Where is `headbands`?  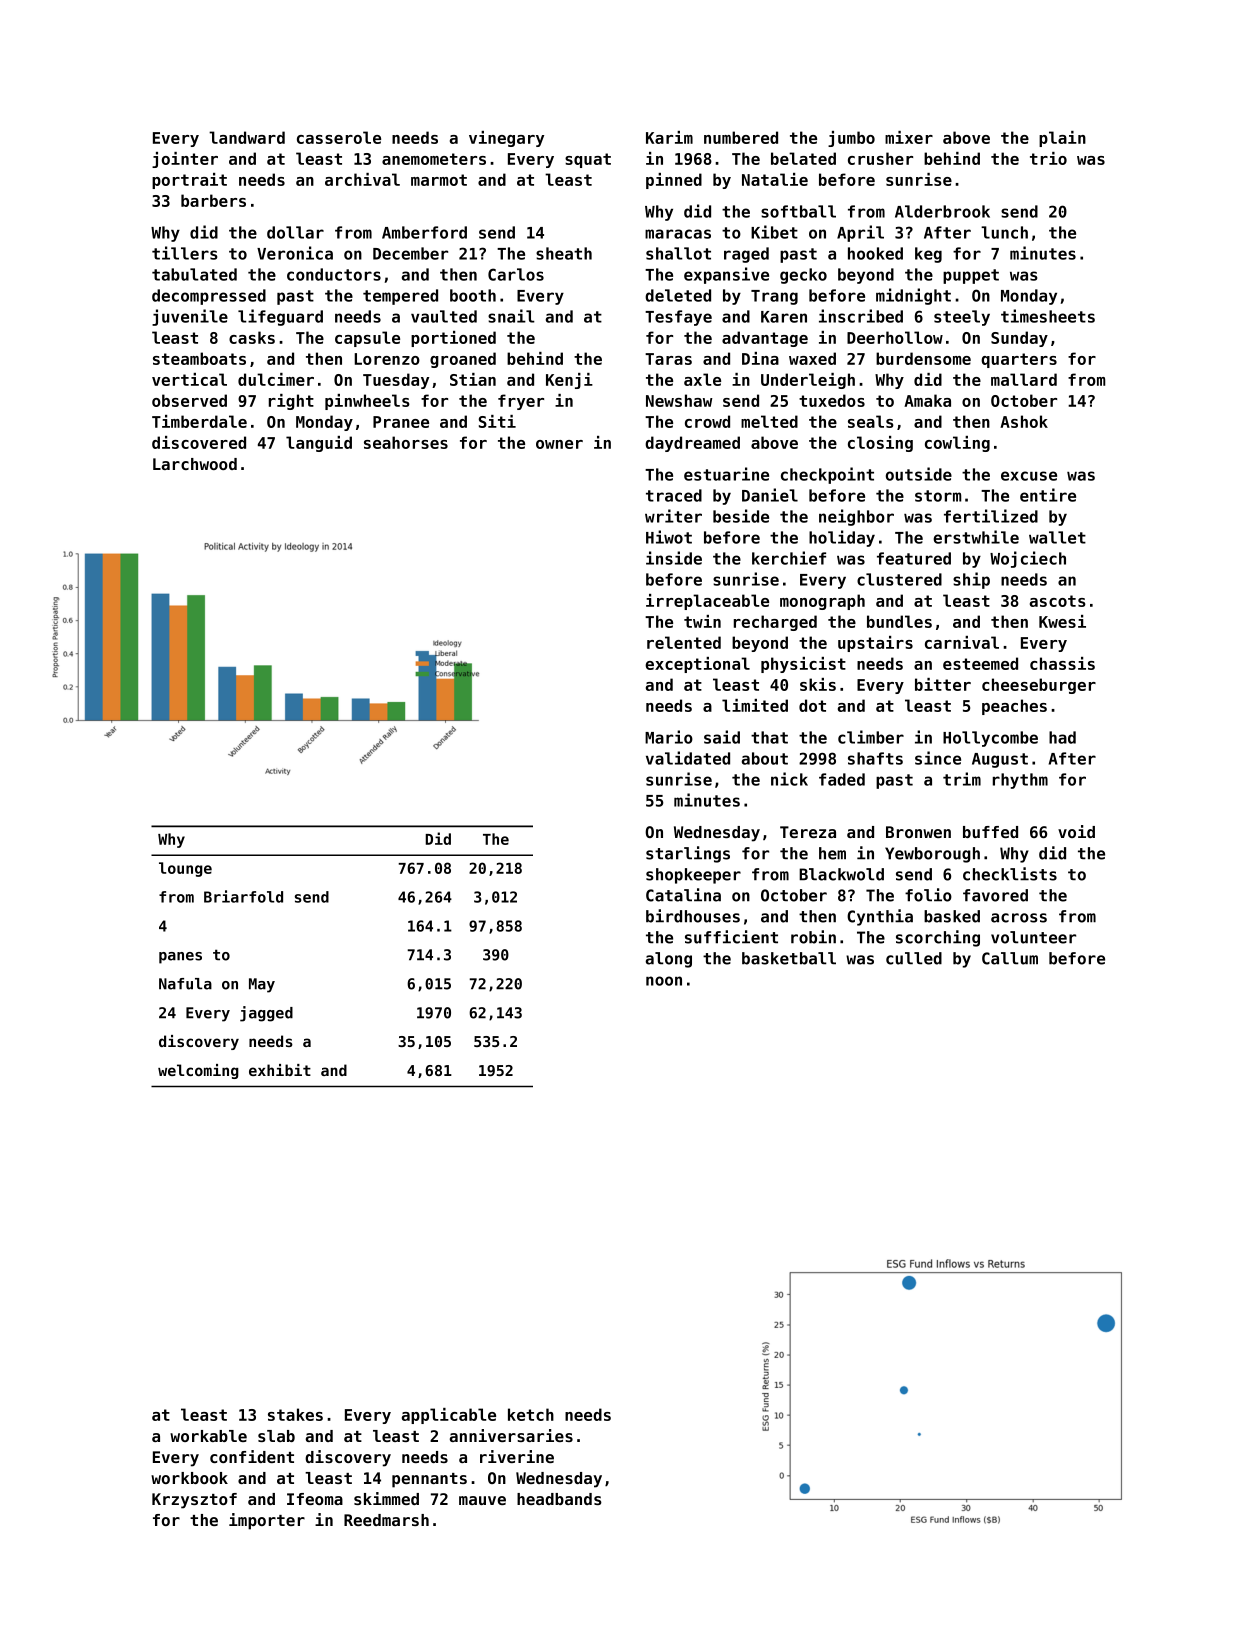 headbands is located at coordinates (559, 1499).
